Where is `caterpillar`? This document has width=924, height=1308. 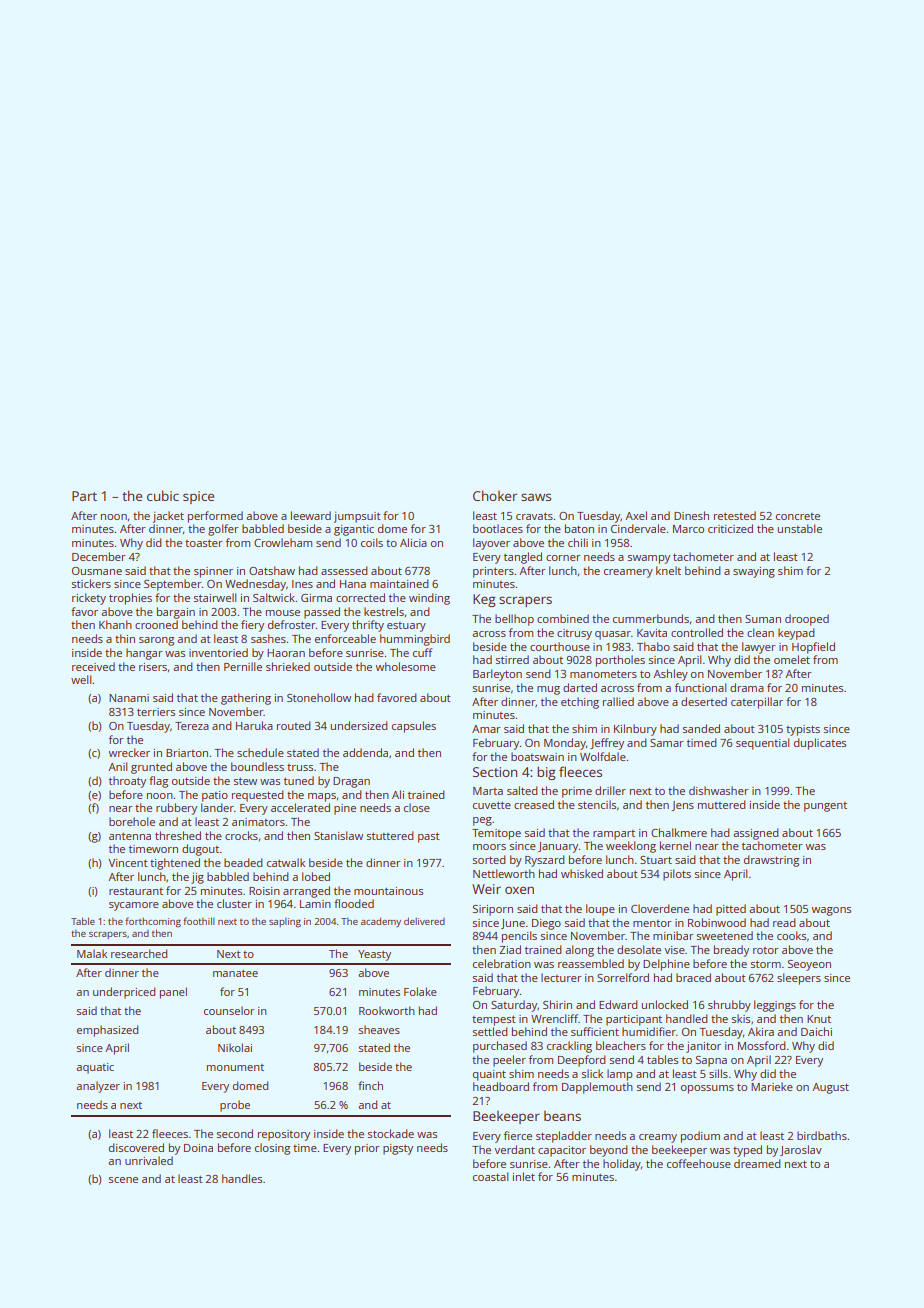
caterpillar is located at coordinates (757, 703).
